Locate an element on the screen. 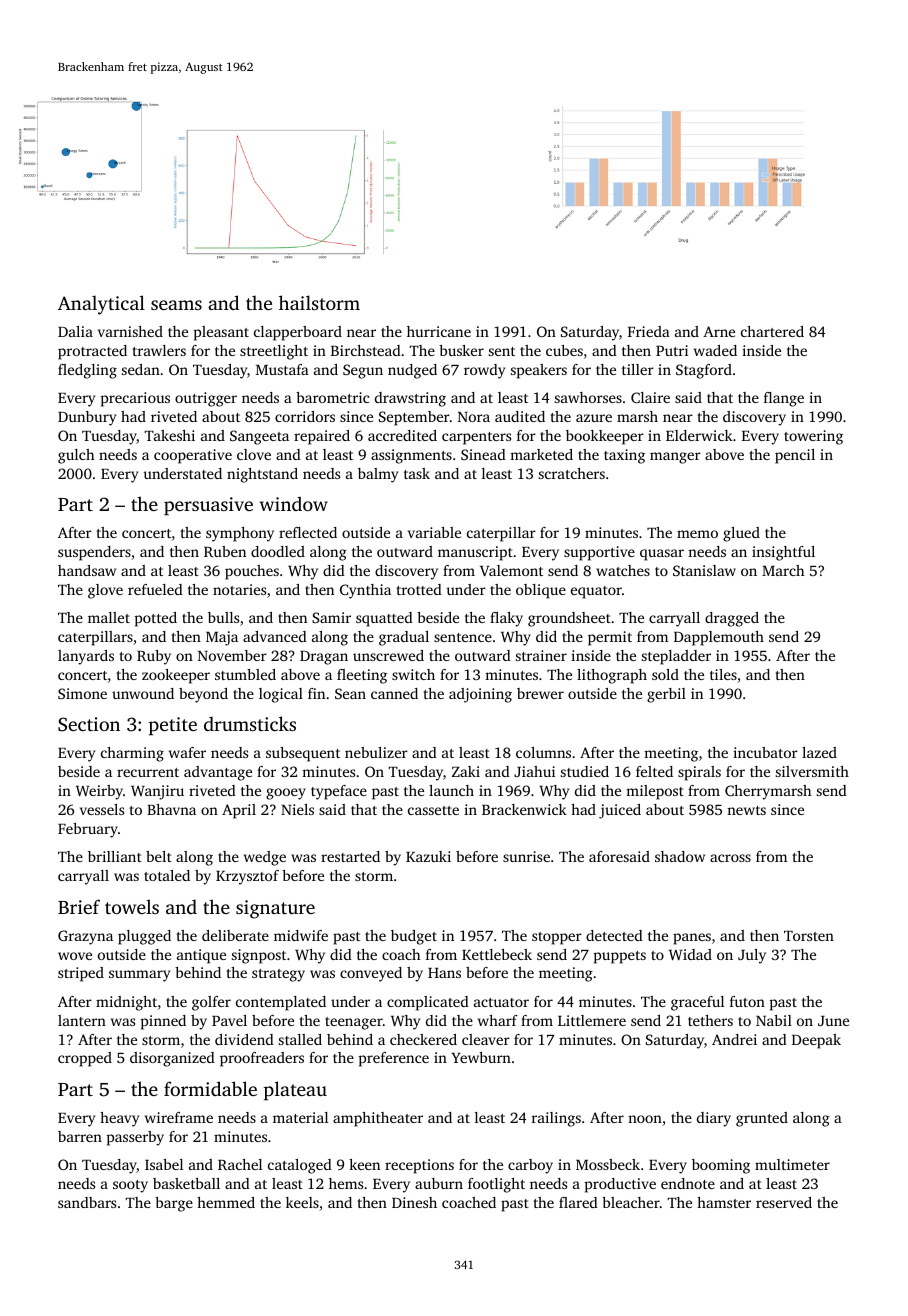 This screenshot has width=908, height=1316. Isabel is located at coordinates (164, 1164).
